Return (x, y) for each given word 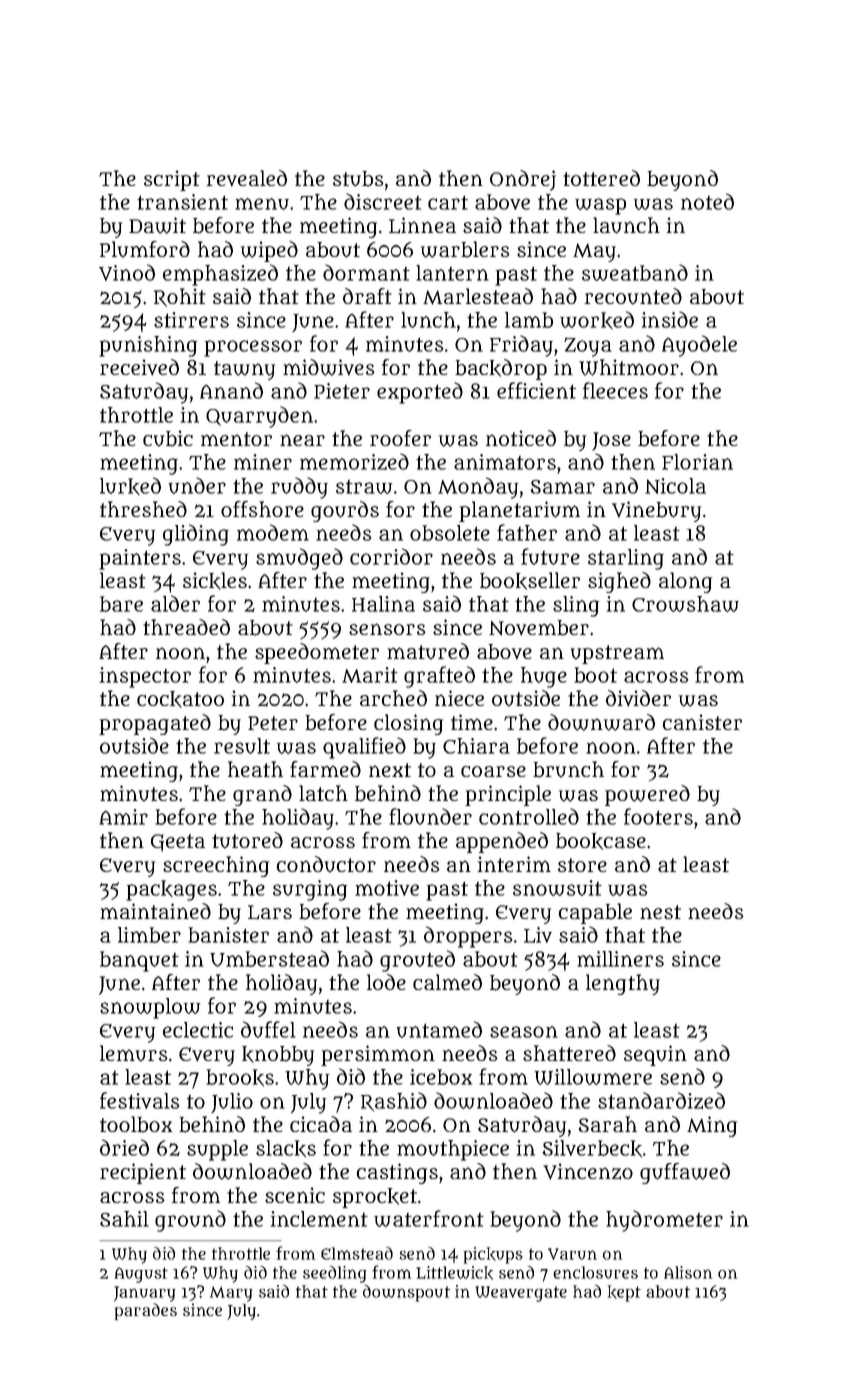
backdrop (501, 369)
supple (217, 1150)
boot (595, 675)
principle (508, 795)
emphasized (220, 275)
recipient (143, 1173)
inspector (145, 677)
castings (397, 1173)
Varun (572, 1254)
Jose (611, 441)
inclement (319, 1219)
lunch (428, 320)
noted (707, 201)
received (139, 367)
